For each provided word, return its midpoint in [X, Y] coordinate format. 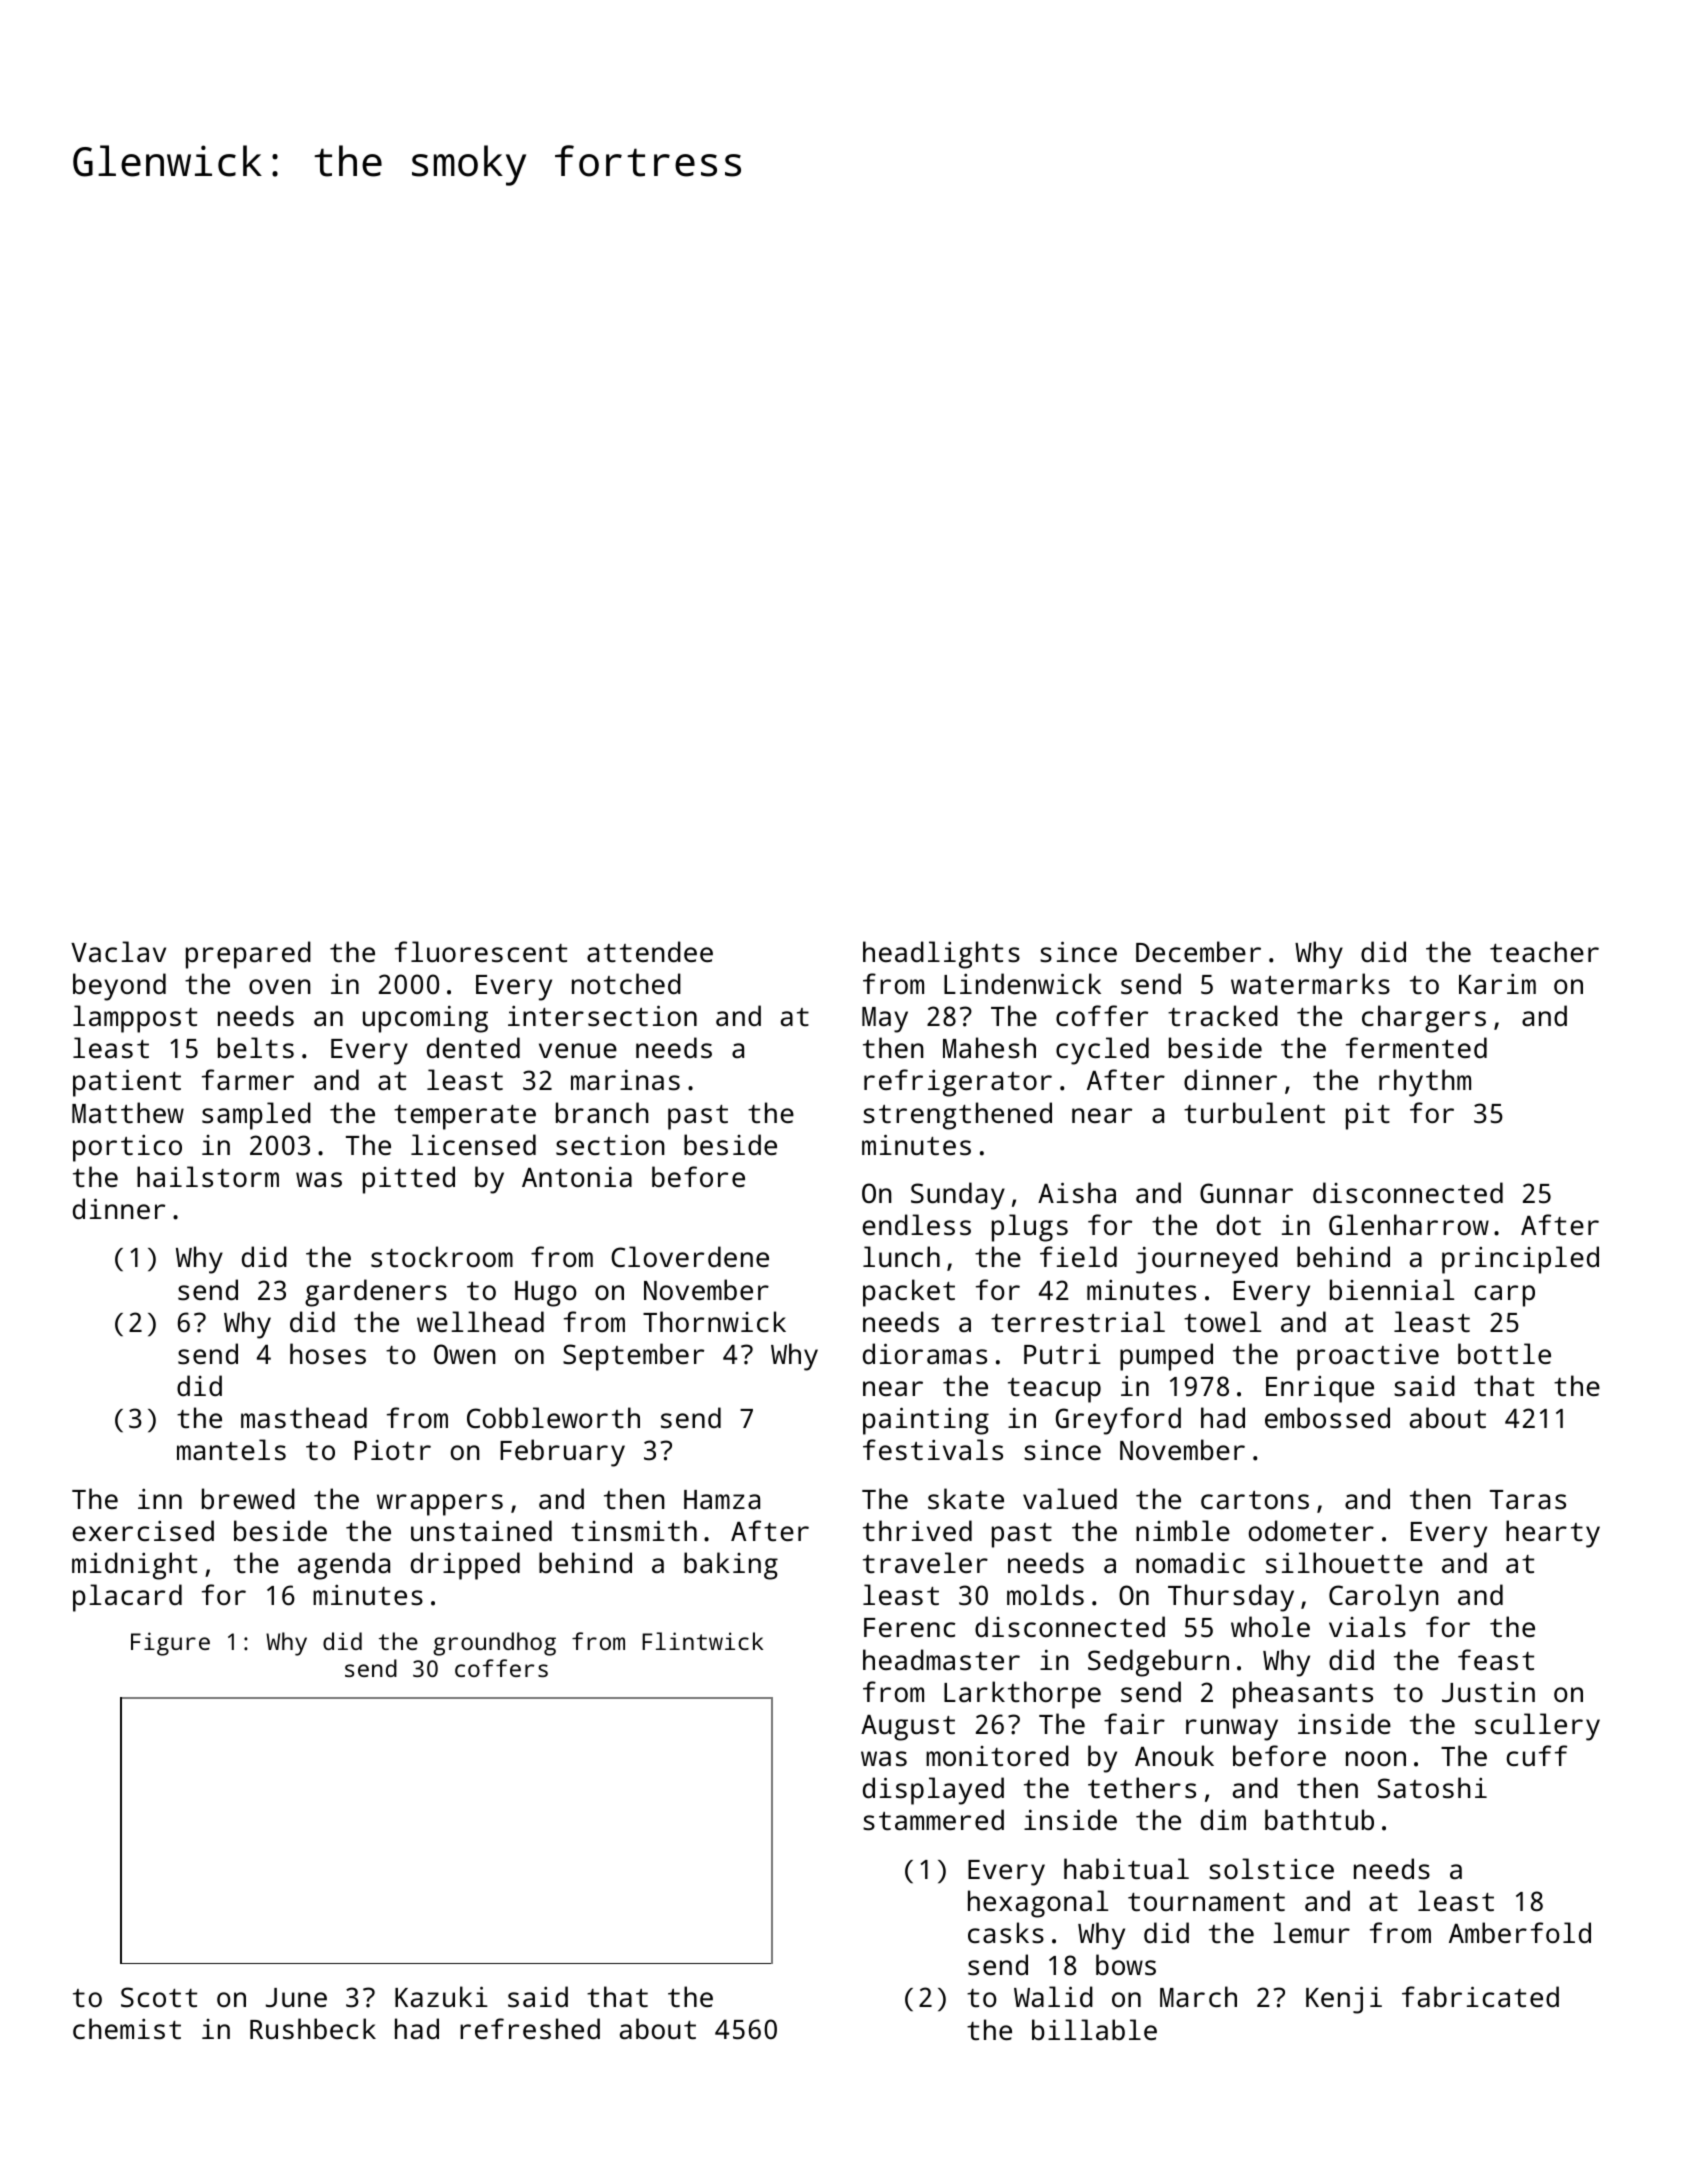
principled [1520, 1260]
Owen [465, 1354]
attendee [650, 951]
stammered [933, 1820]
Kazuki [441, 1996]
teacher [1544, 952]
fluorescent [481, 952]
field [1078, 1256]
